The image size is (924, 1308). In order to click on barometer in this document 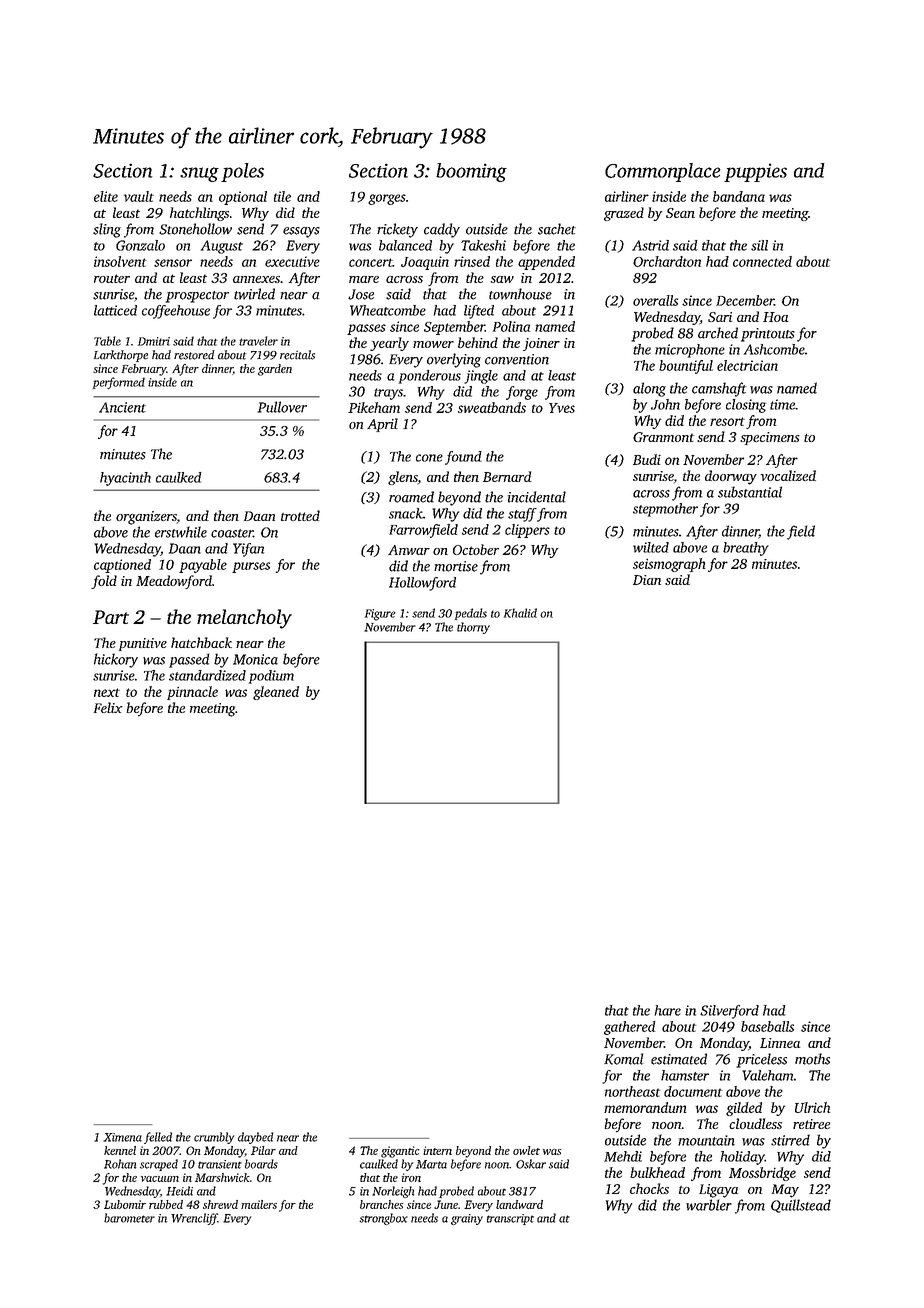, I will do `click(129, 1218)`.
